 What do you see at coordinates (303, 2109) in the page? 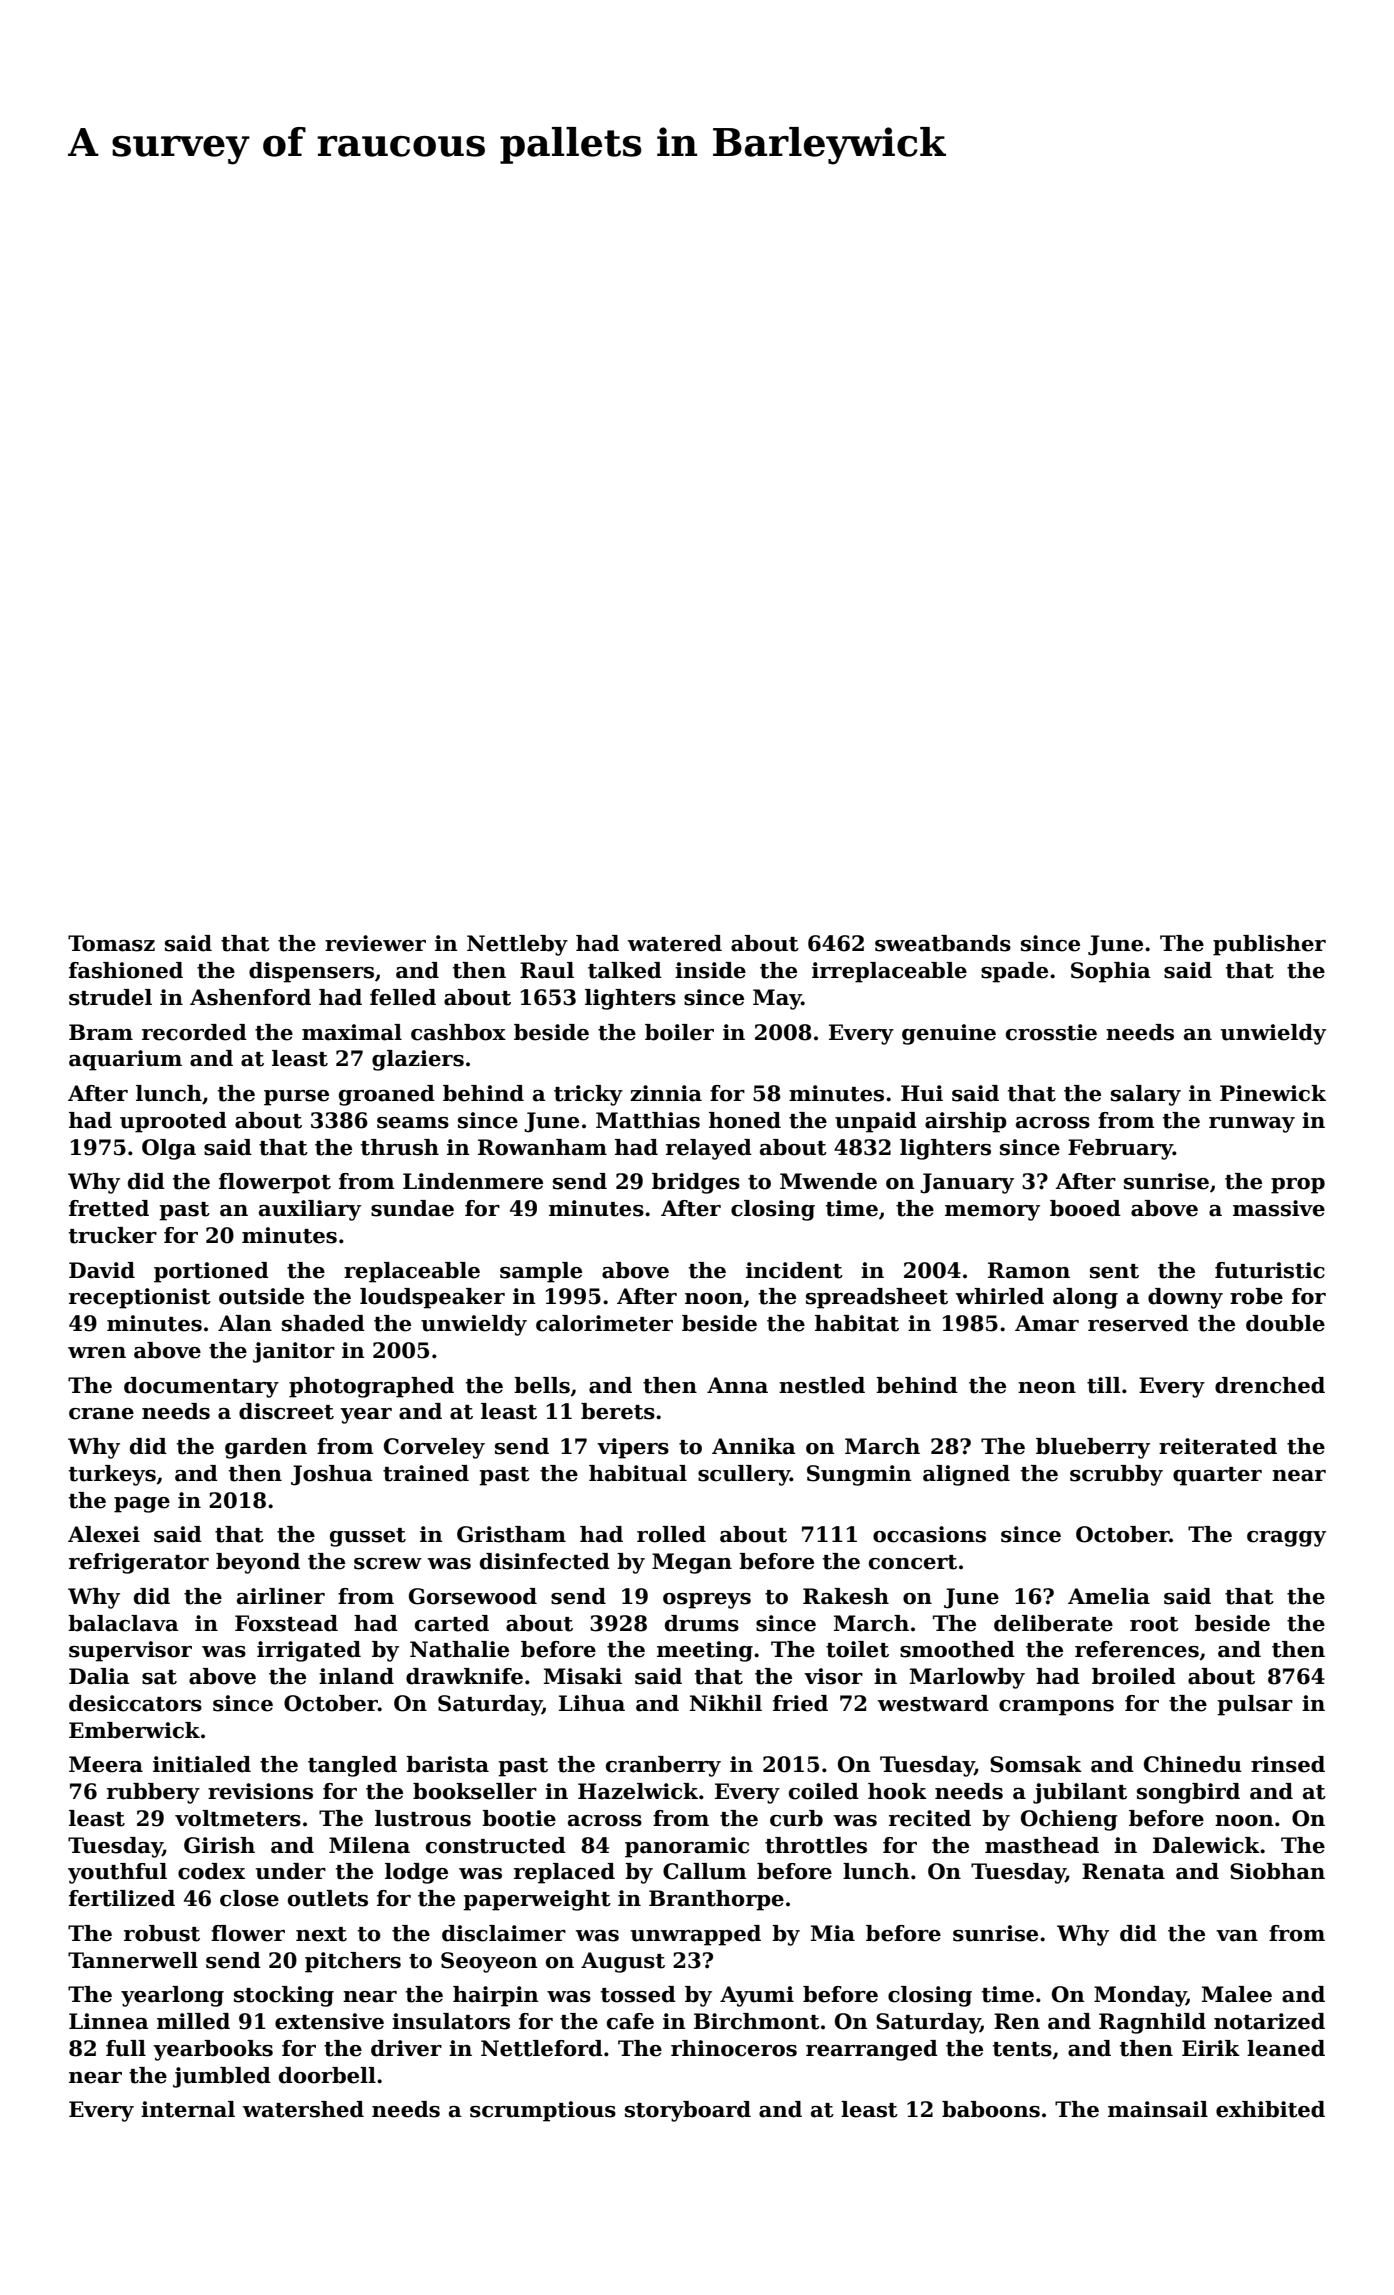
I see `watershed` at bounding box center [303, 2109].
